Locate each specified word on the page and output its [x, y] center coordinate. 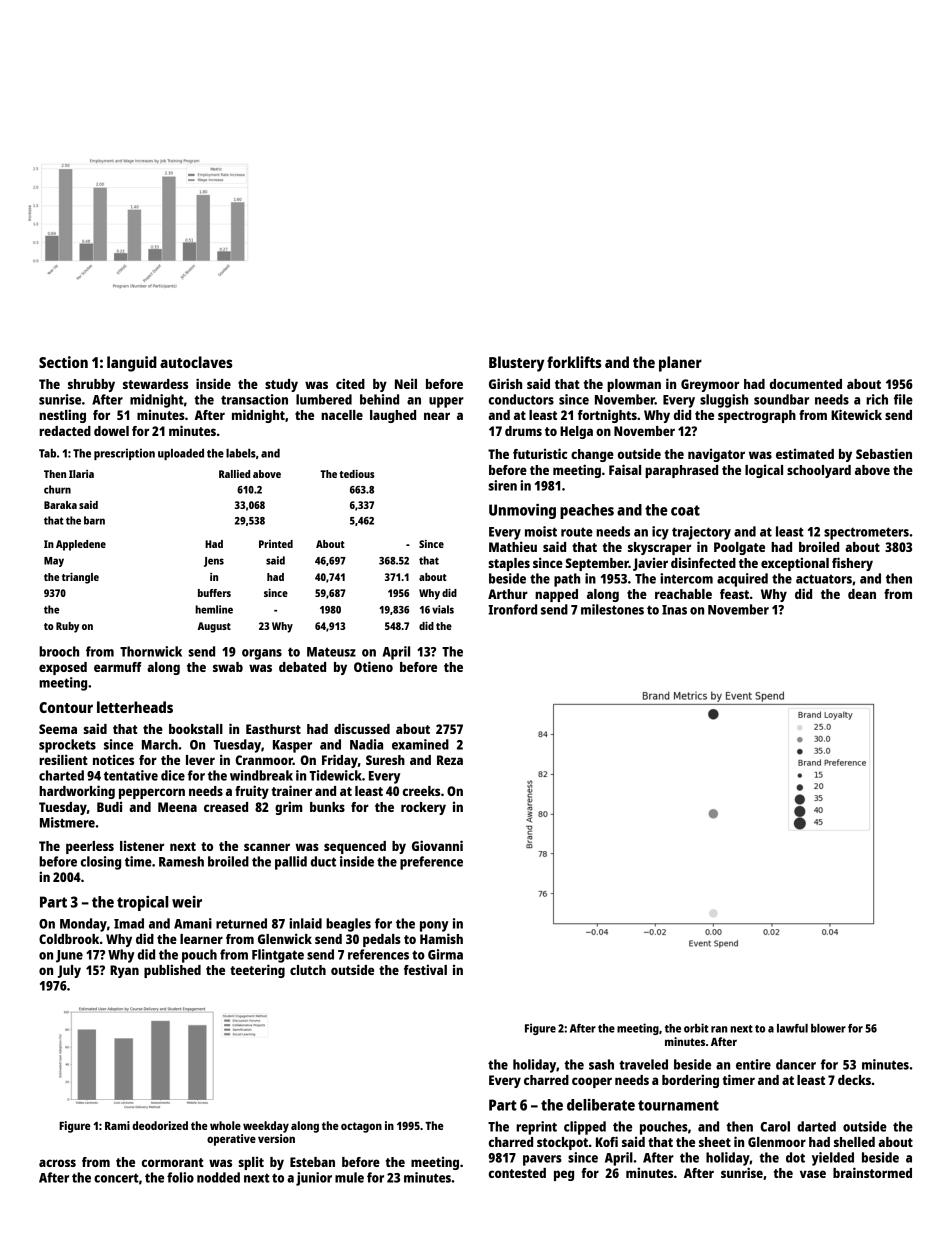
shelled [854, 1142]
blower [828, 1028]
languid [132, 364]
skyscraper [659, 548]
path [567, 580]
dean [862, 594]
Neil [406, 383]
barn [94, 520]
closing [101, 863]
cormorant [173, 1162]
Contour [66, 707]
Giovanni [437, 845]
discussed [362, 728]
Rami [117, 1125]
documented [806, 384]
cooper [592, 1082]
